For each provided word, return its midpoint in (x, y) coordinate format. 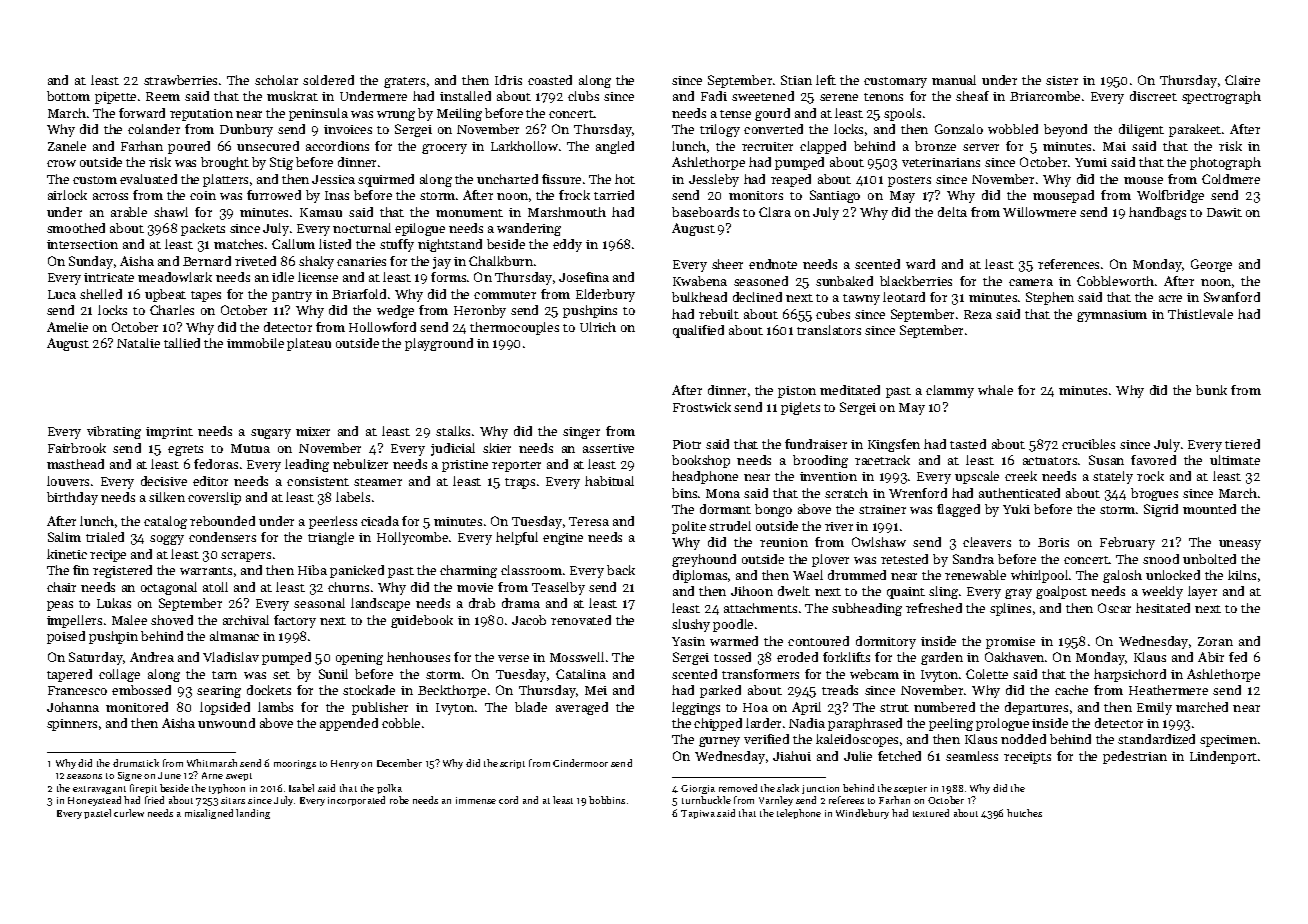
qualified (698, 331)
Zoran (1215, 641)
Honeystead (94, 801)
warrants (206, 571)
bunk (1211, 390)
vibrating (114, 432)
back (621, 570)
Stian (796, 80)
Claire (1242, 80)
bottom (68, 96)
